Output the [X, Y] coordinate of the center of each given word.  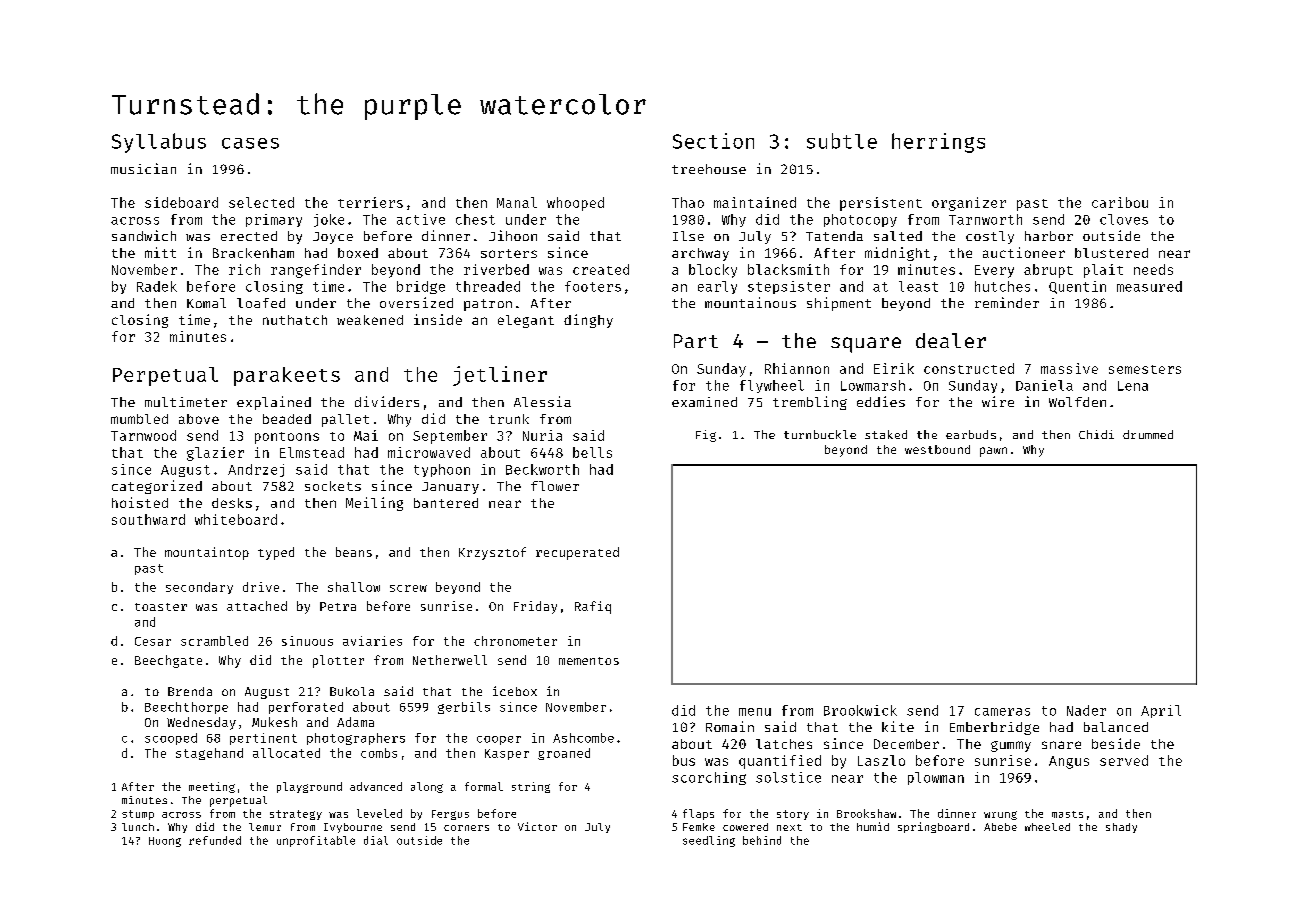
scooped [171, 739]
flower [555, 486]
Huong [165, 842]
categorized [157, 487]
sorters [509, 253]
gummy [1011, 746]
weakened [370, 320]
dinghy [588, 321]
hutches [1002, 286]
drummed [1148, 434]
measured [1149, 286]
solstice [788, 777]
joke [329, 220]
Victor [537, 826]
